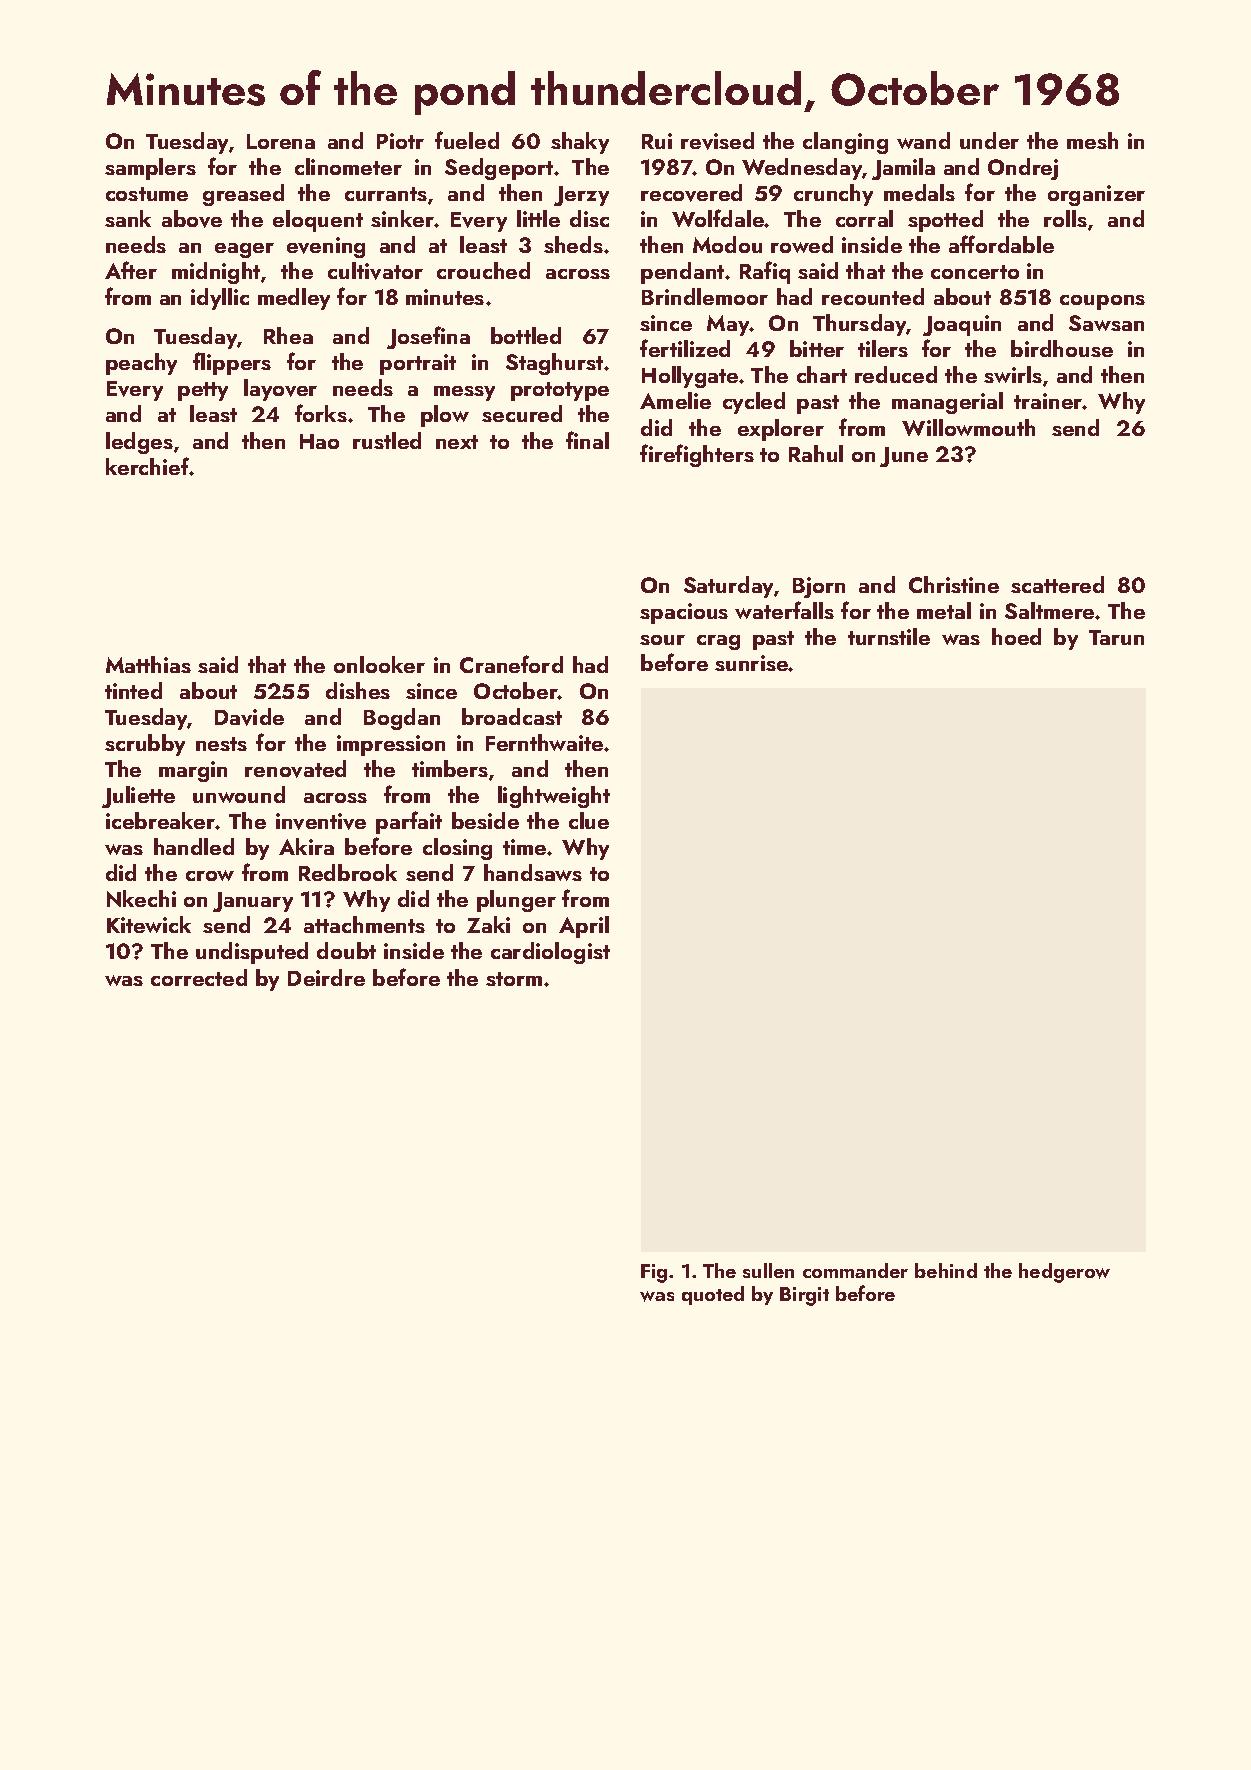 This screenshot has width=1251, height=1770. Describe the element at coordinates (199, 977) in the screenshot. I see `corrected` at that location.
